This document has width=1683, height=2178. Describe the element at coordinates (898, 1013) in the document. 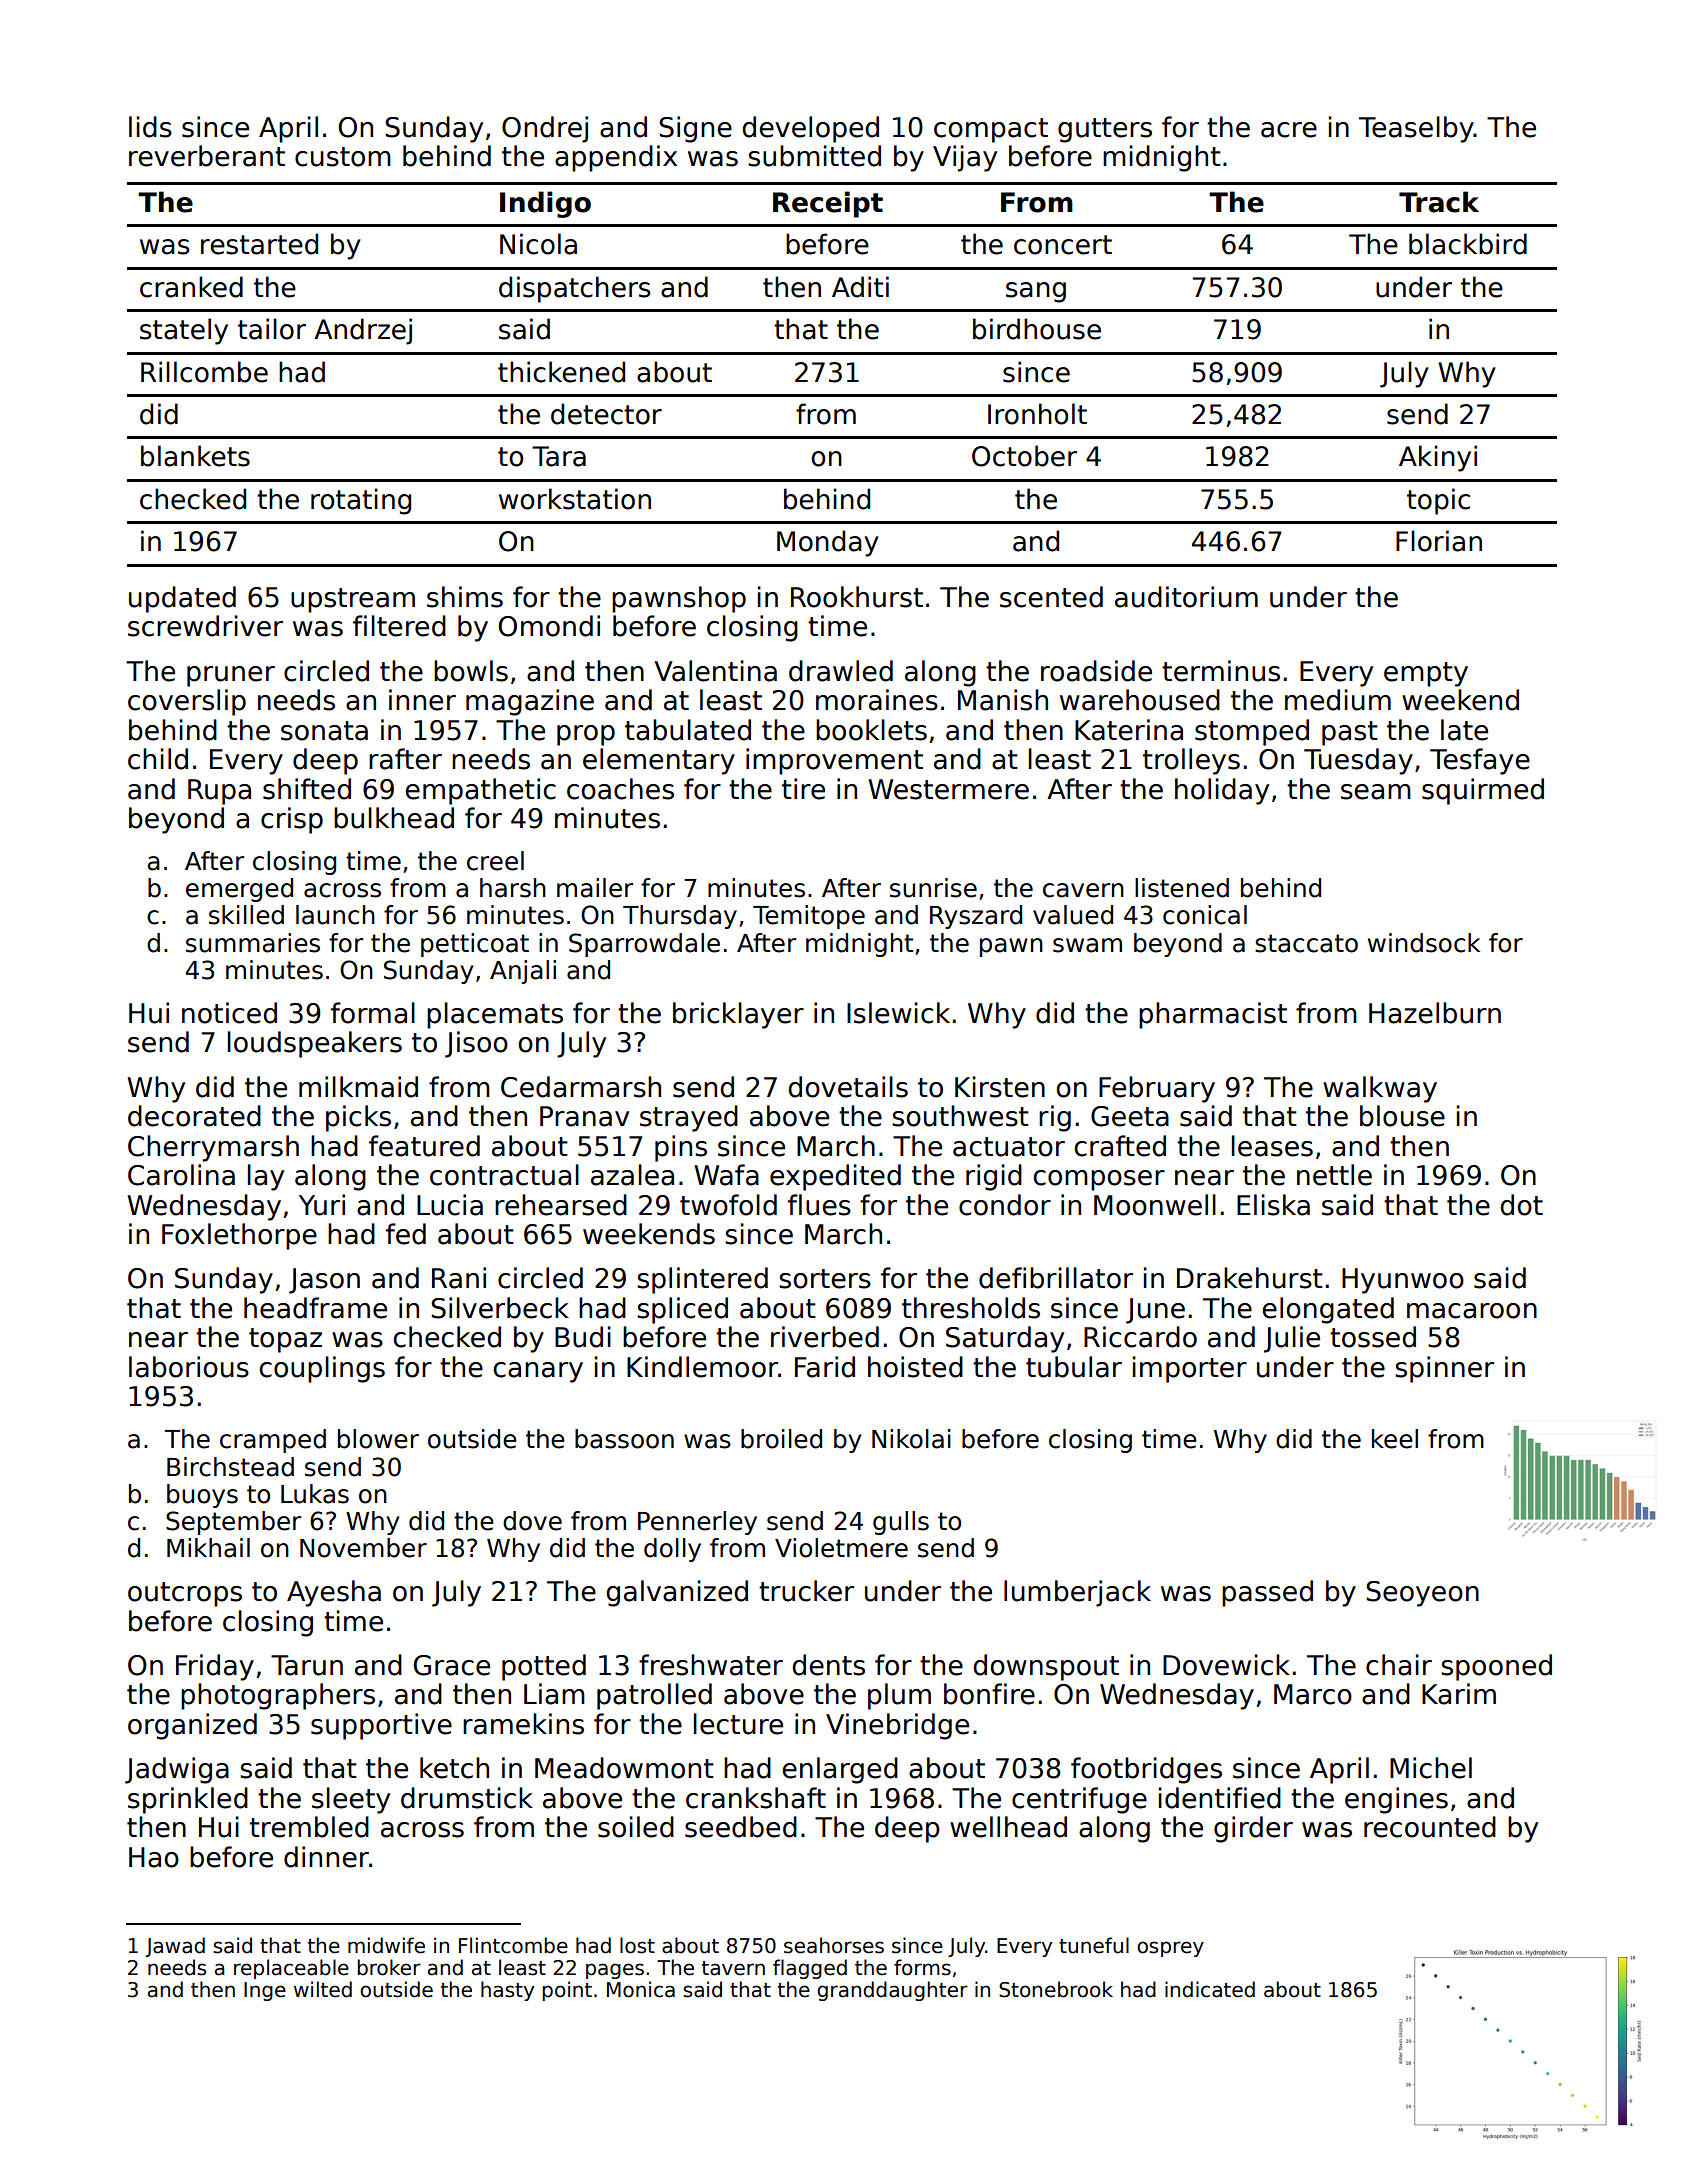

I see `Islewick` at that location.
